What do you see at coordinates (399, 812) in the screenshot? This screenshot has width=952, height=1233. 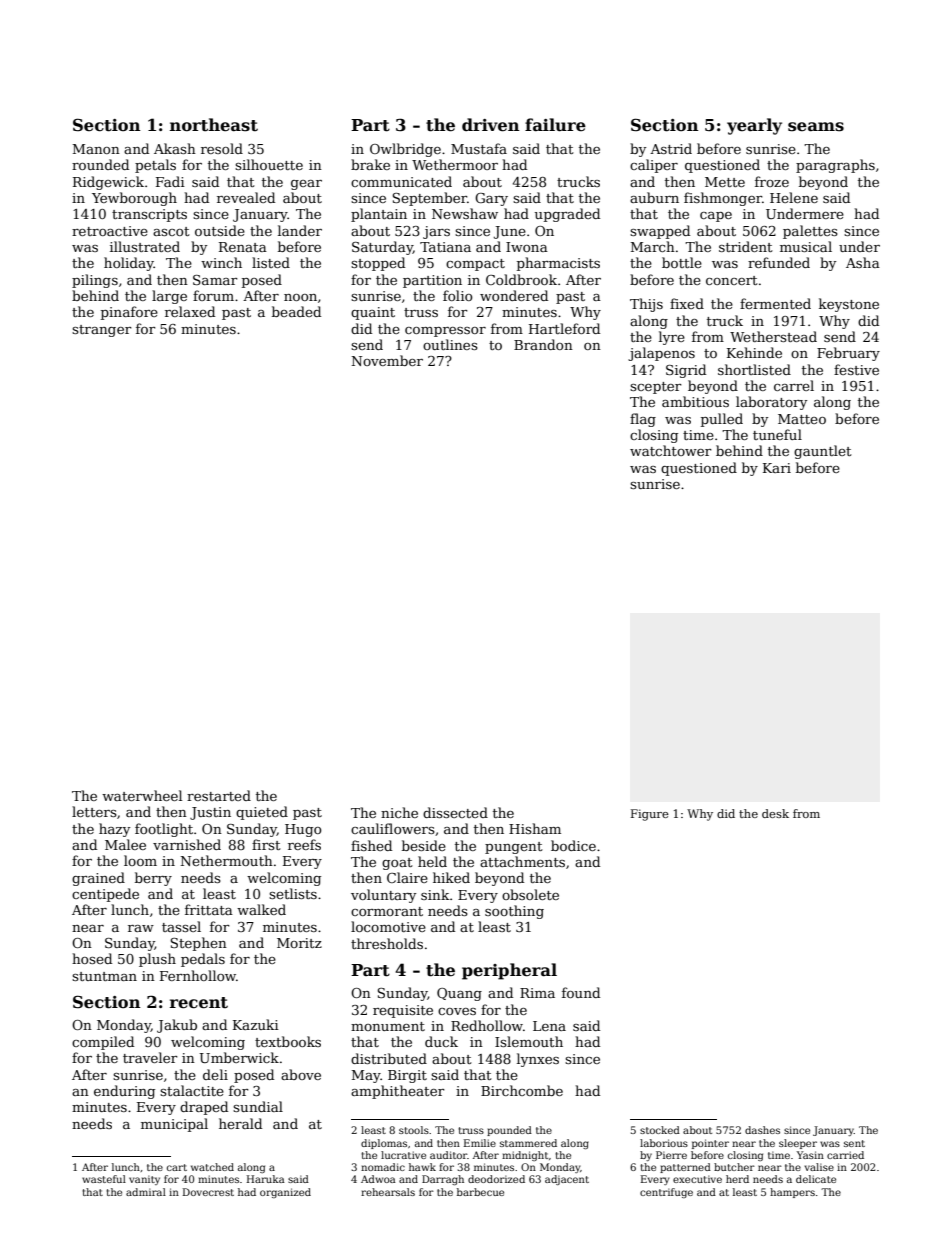 I see `niche` at bounding box center [399, 812].
